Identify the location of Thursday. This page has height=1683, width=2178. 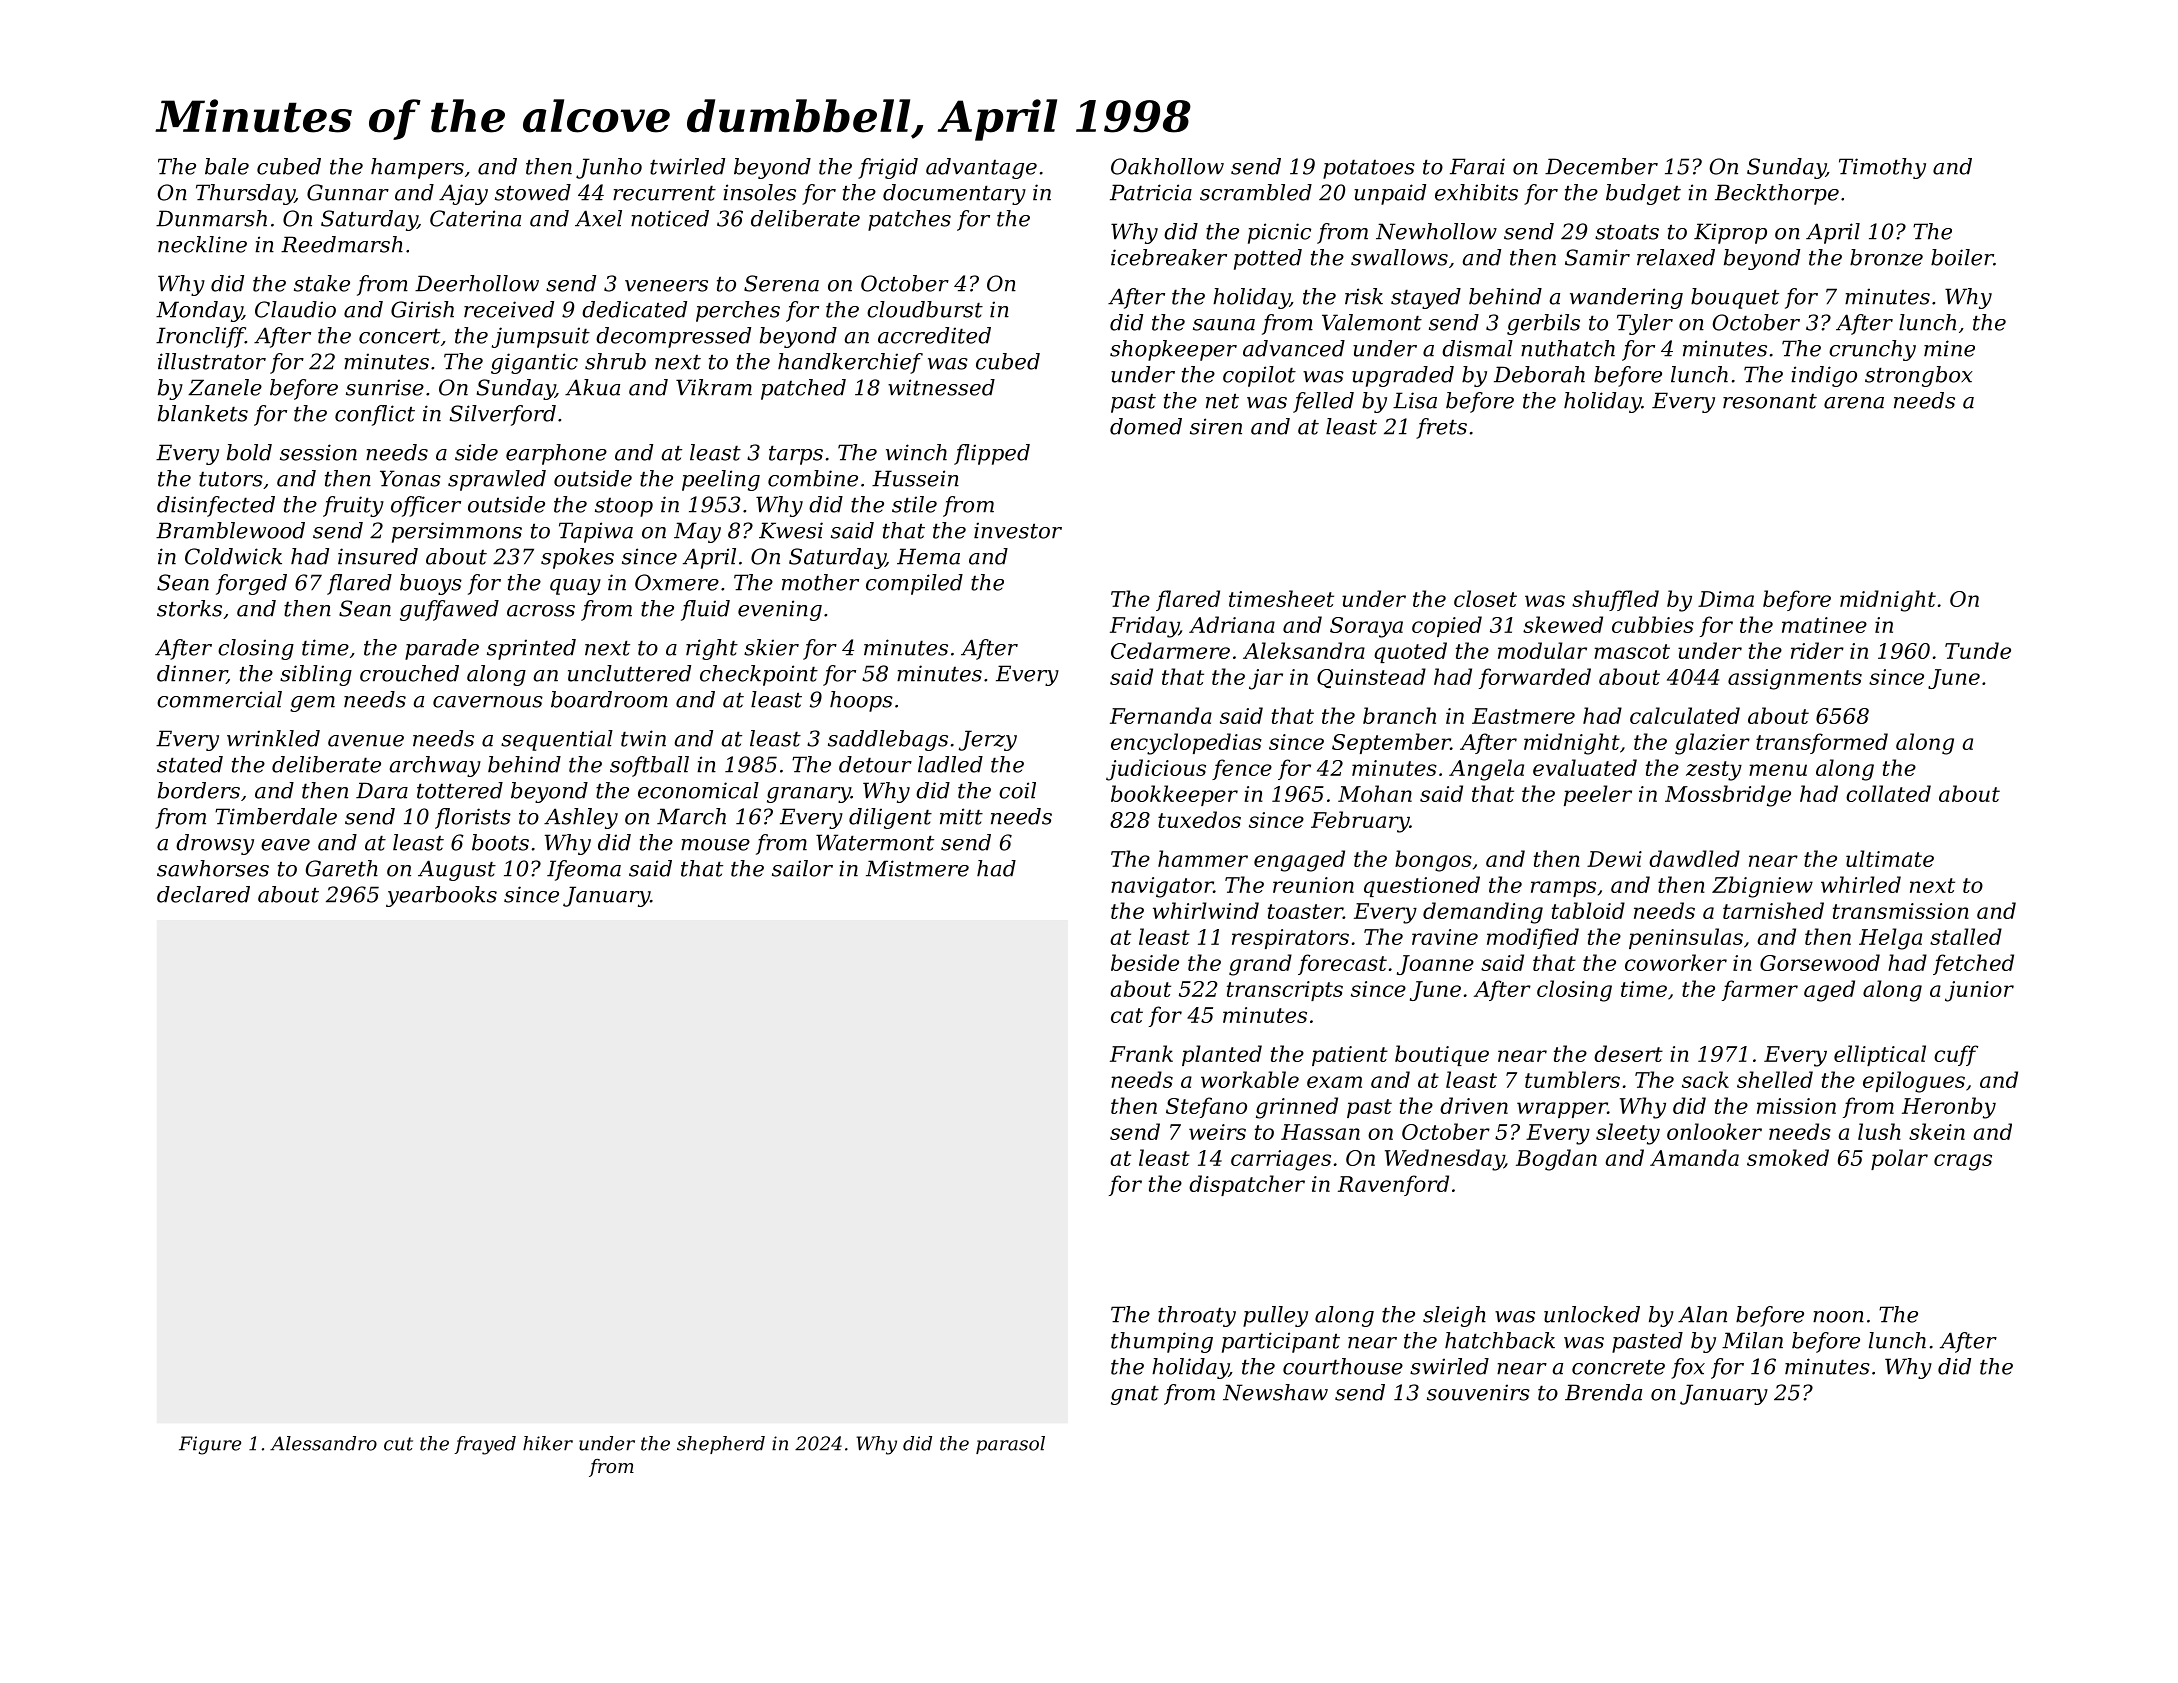
(245, 194).
